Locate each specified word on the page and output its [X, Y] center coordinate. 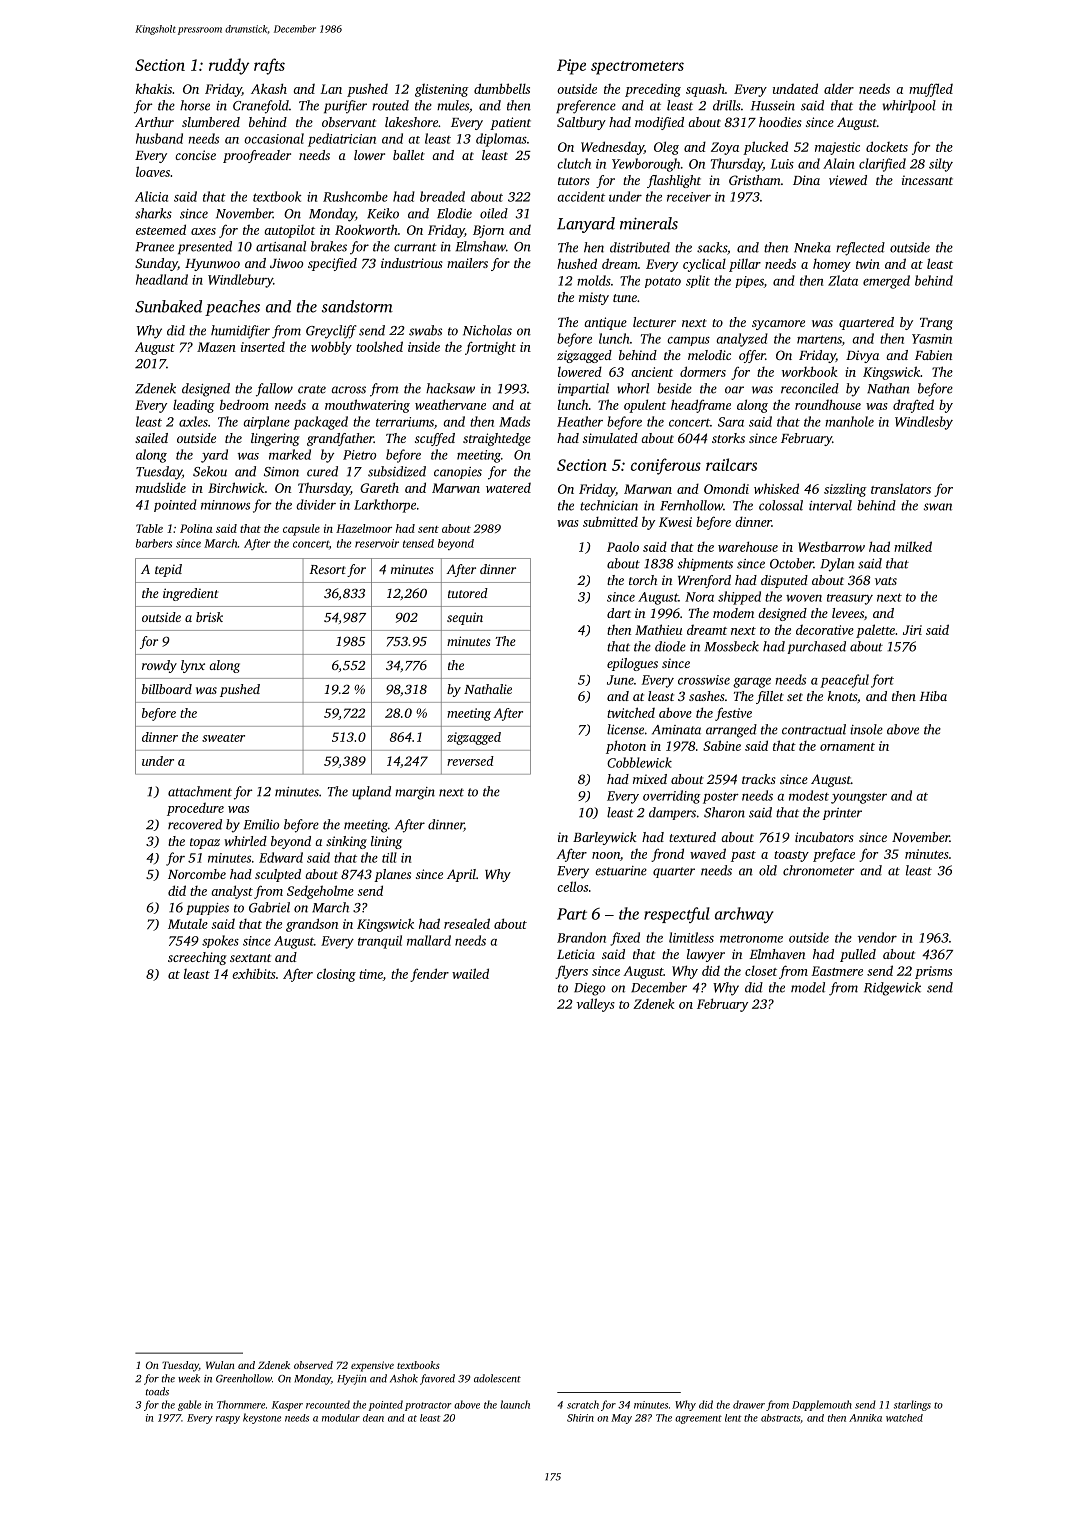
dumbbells [502, 88]
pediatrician [342, 140]
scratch [583, 1404]
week [189, 1378]
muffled [931, 90]
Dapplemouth [822, 1405]
